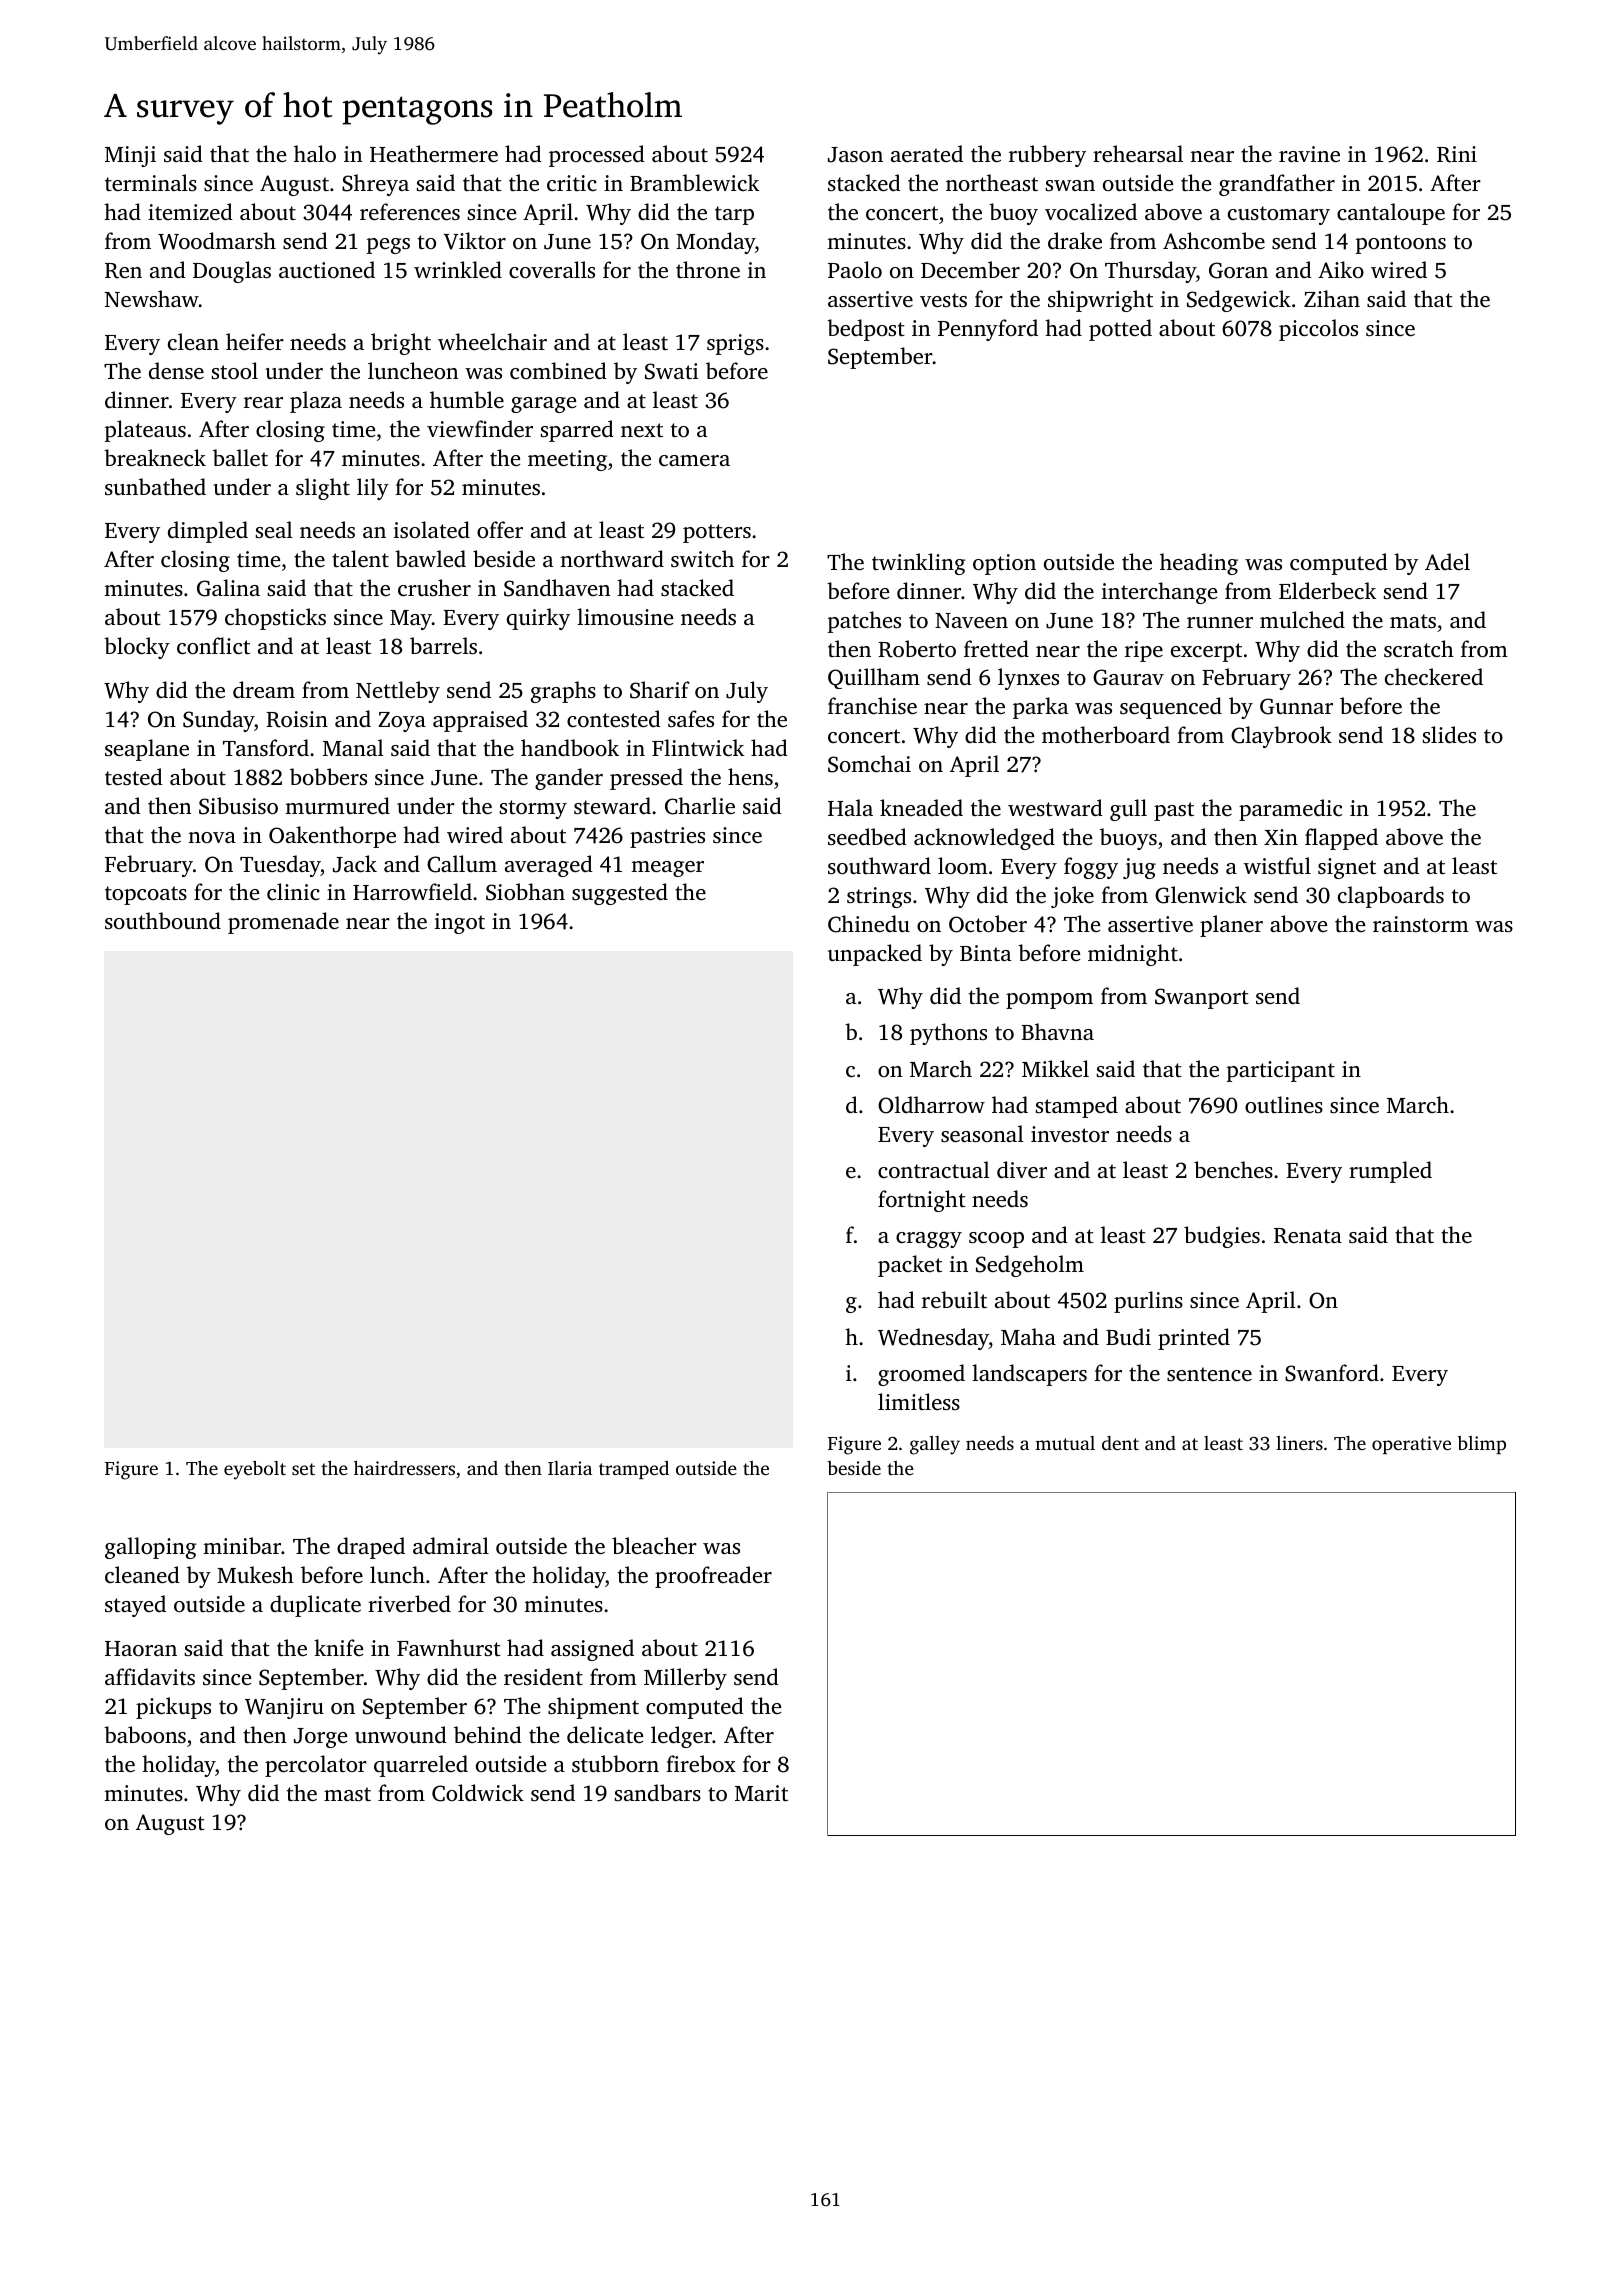 This document has height=2292, width=1620. I want to click on midnight, so click(1133, 955).
